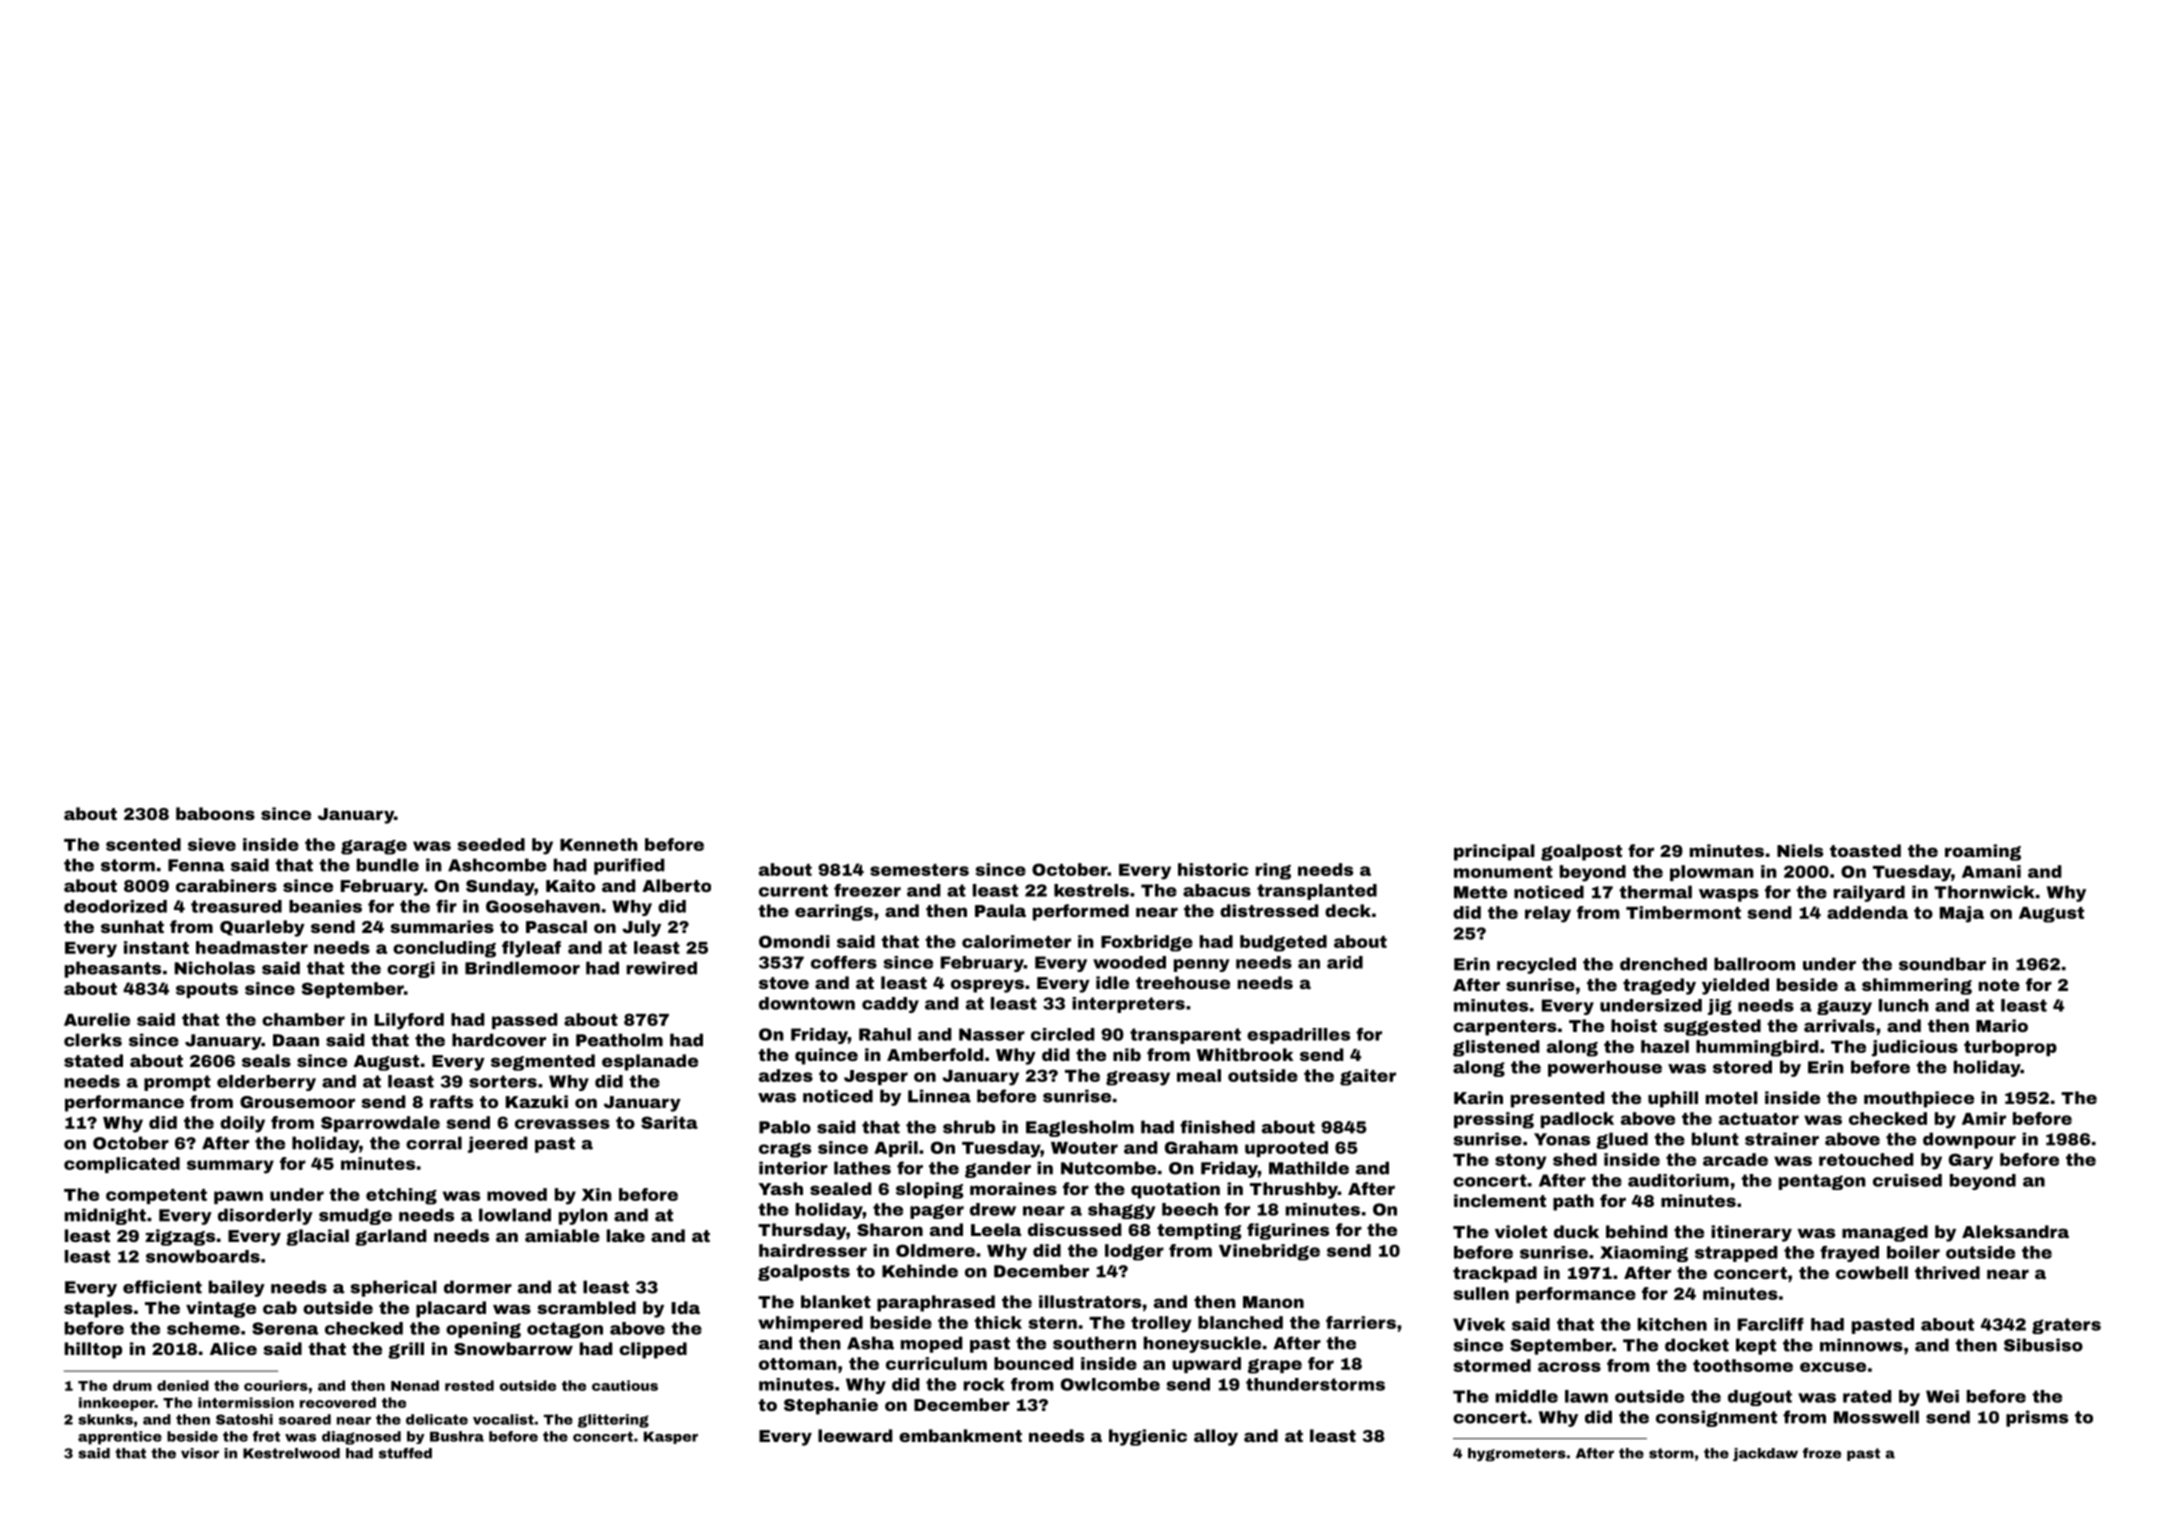  I want to click on abacus, so click(1217, 890).
